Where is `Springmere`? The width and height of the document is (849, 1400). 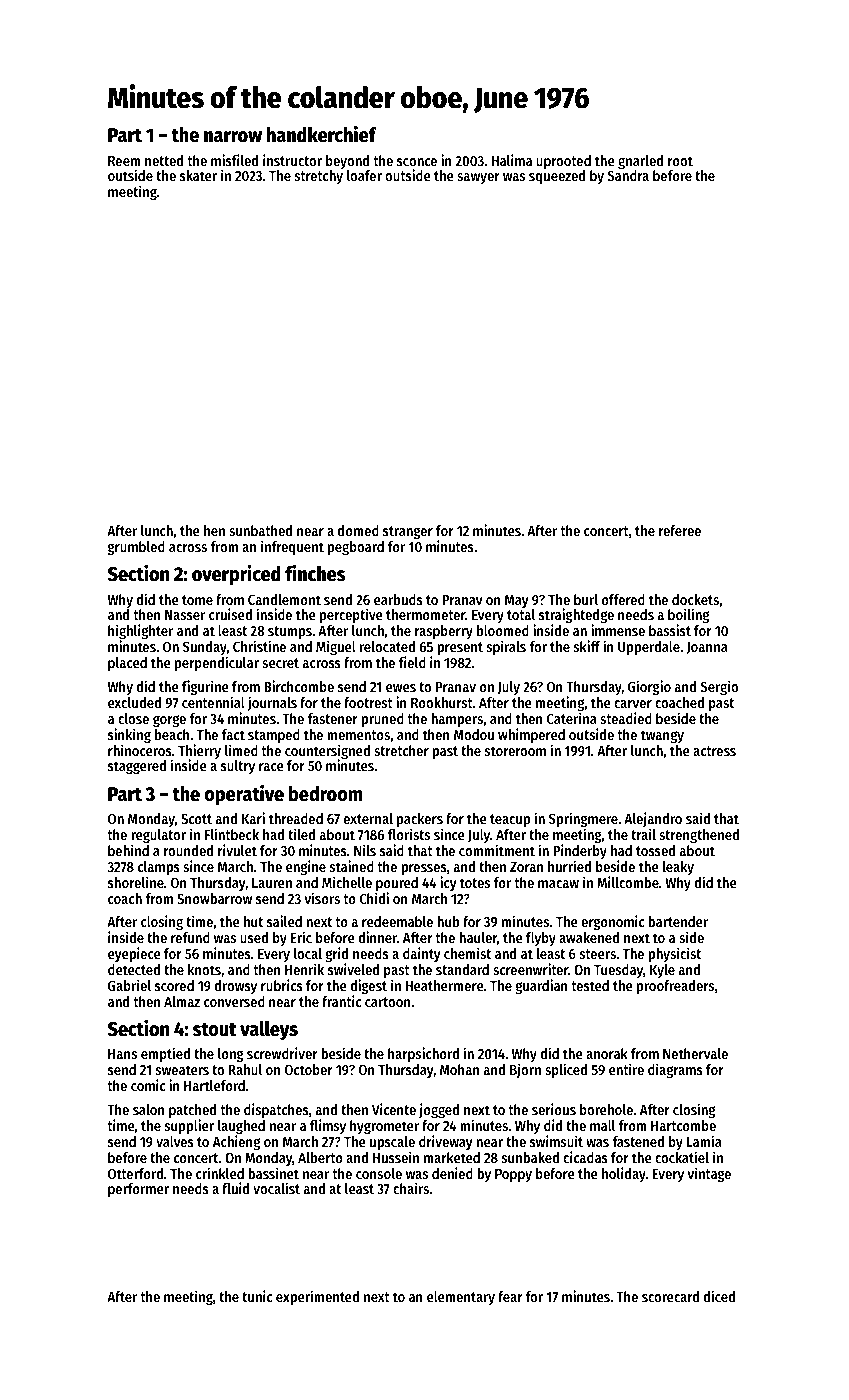 Springmere is located at coordinates (583, 819).
